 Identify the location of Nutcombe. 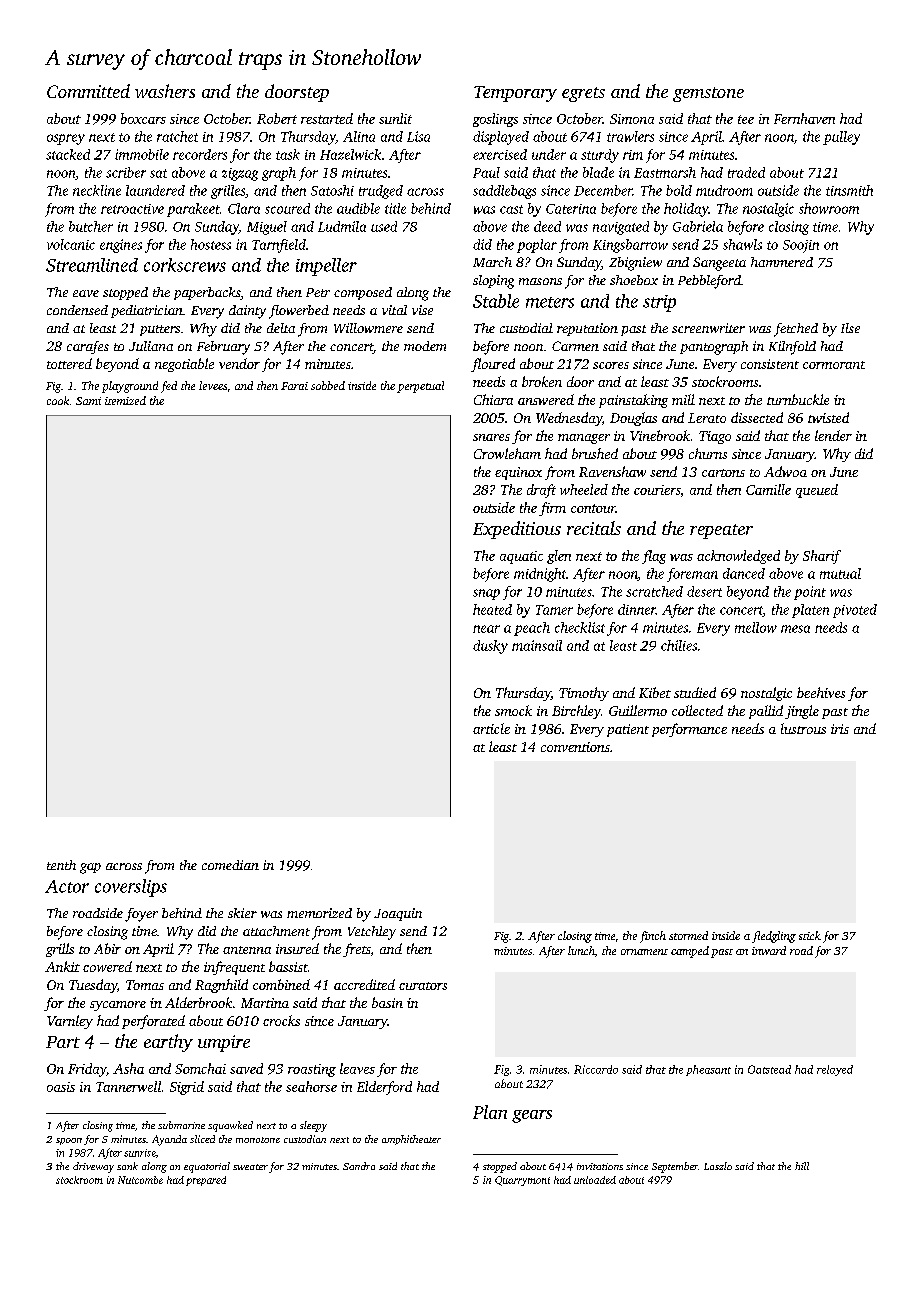
(140, 1180).
